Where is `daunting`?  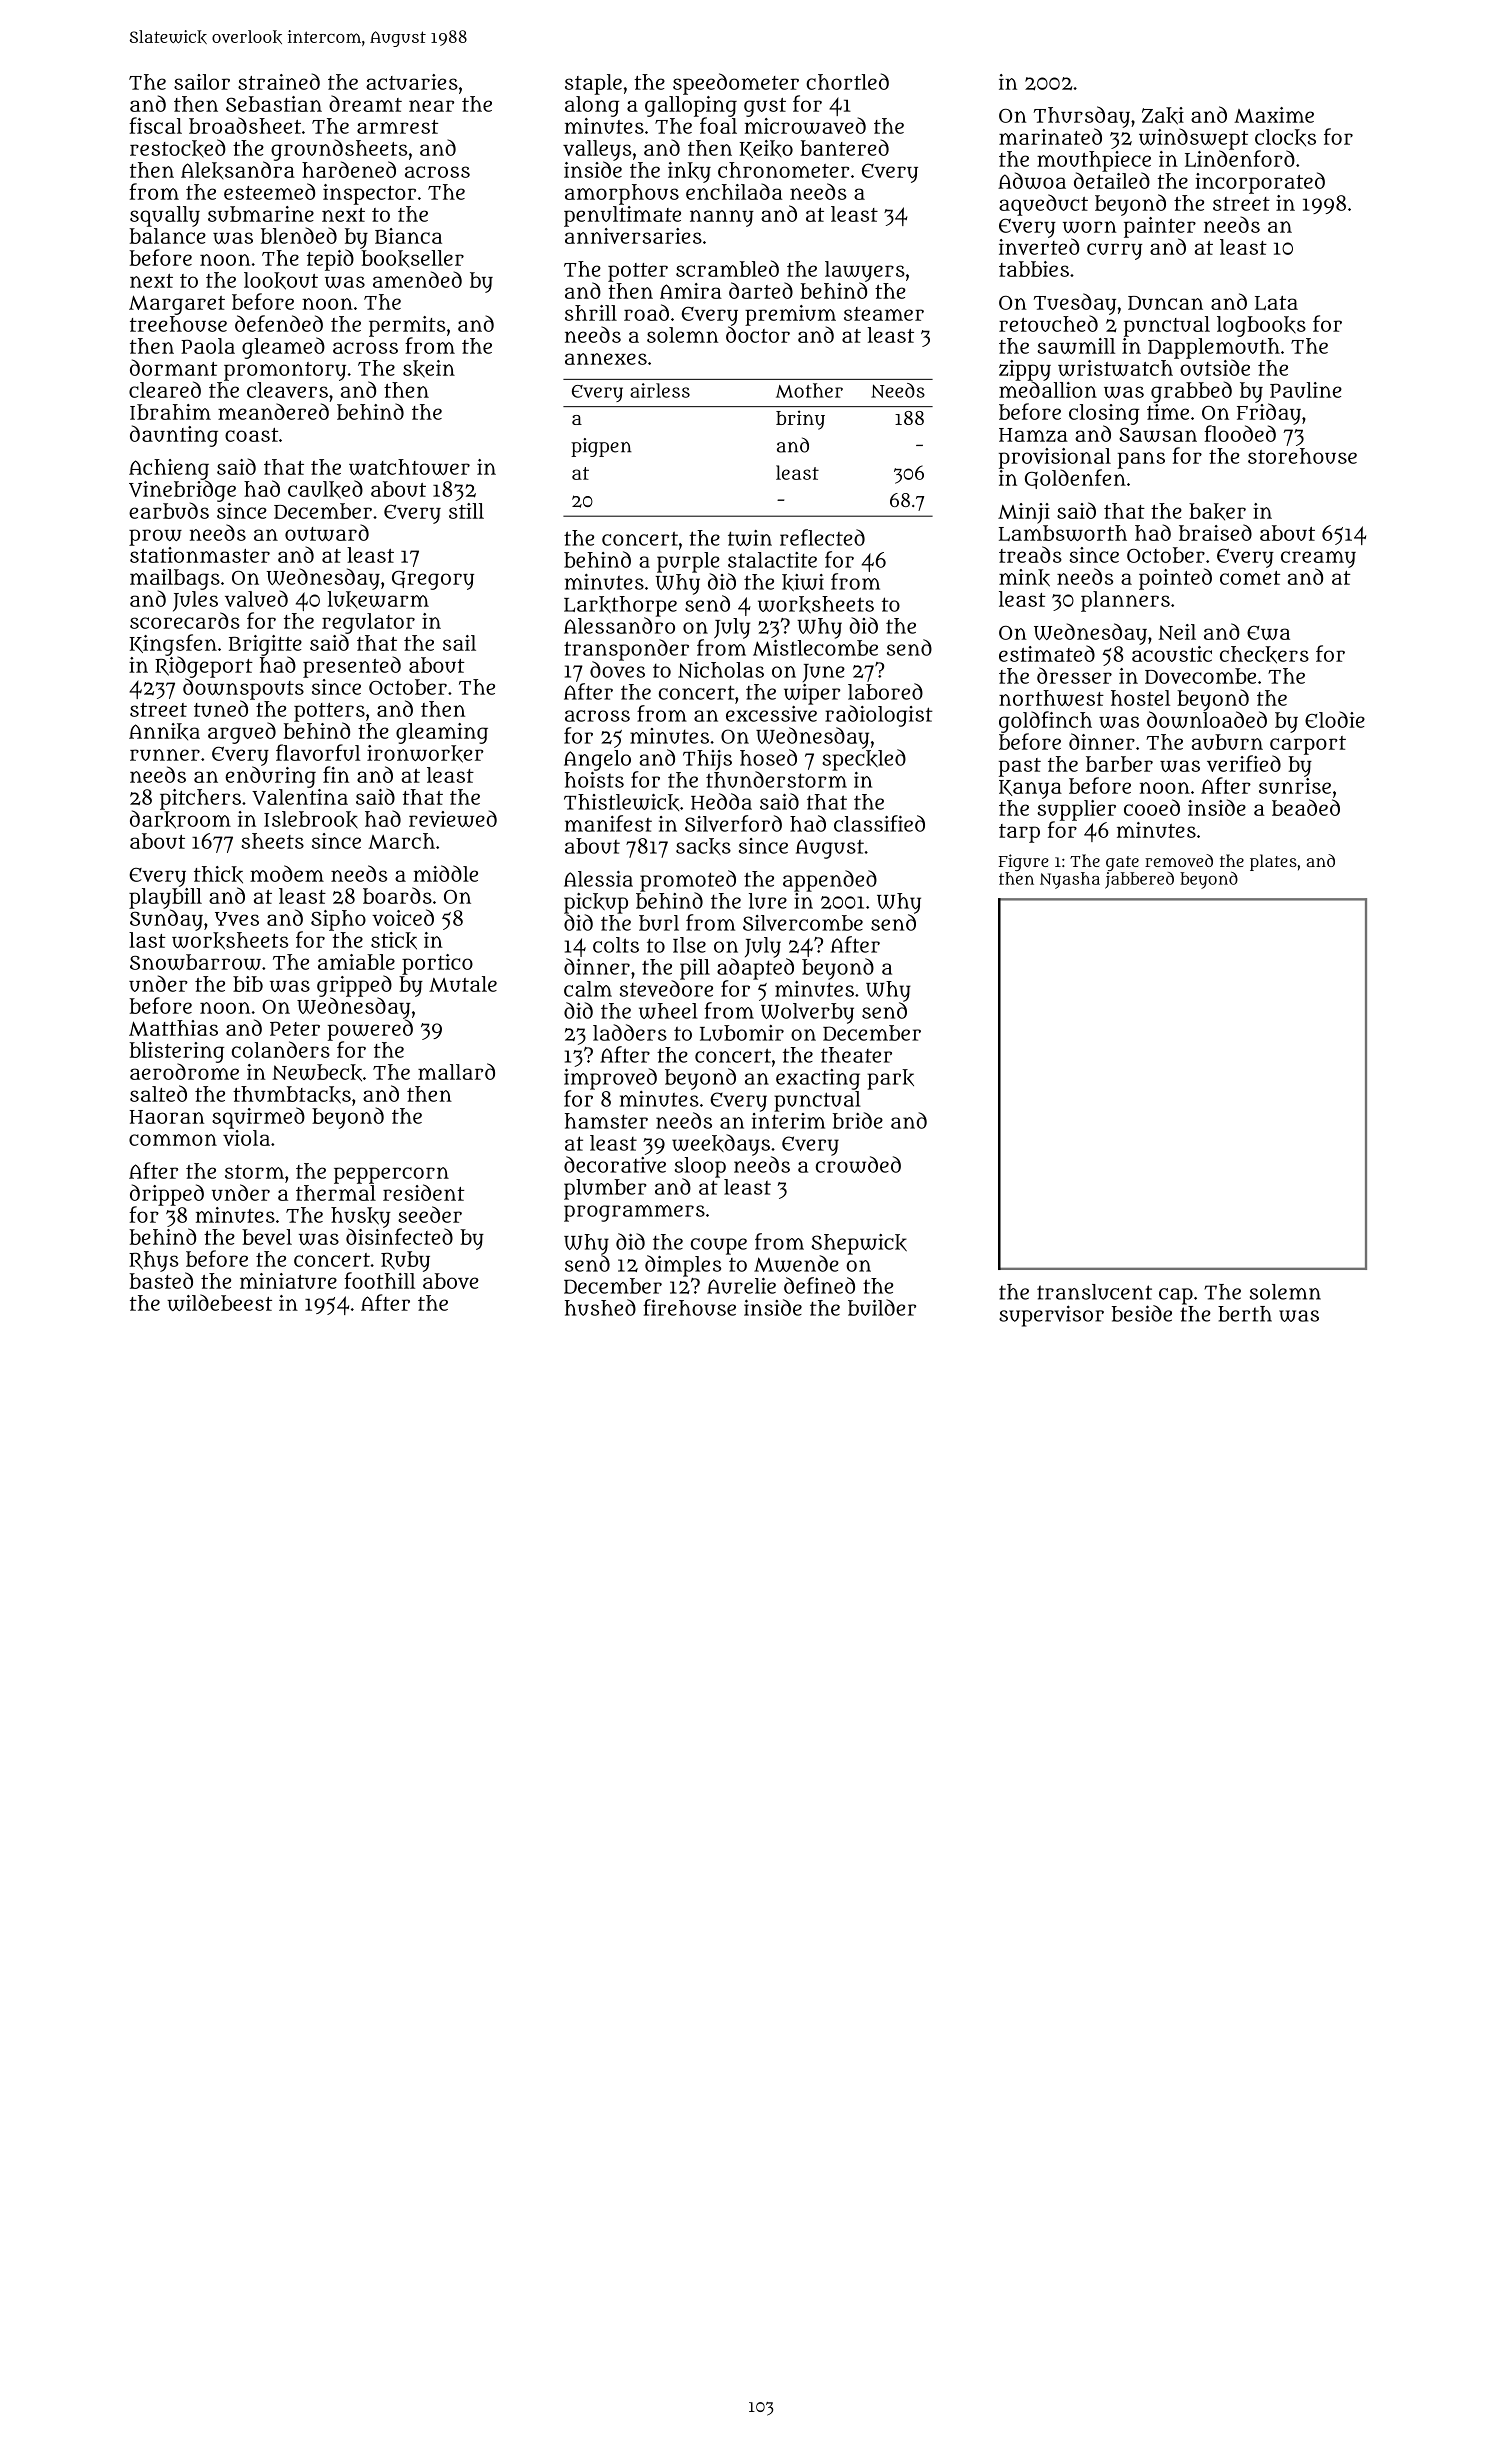 daunting is located at coordinates (174, 436).
